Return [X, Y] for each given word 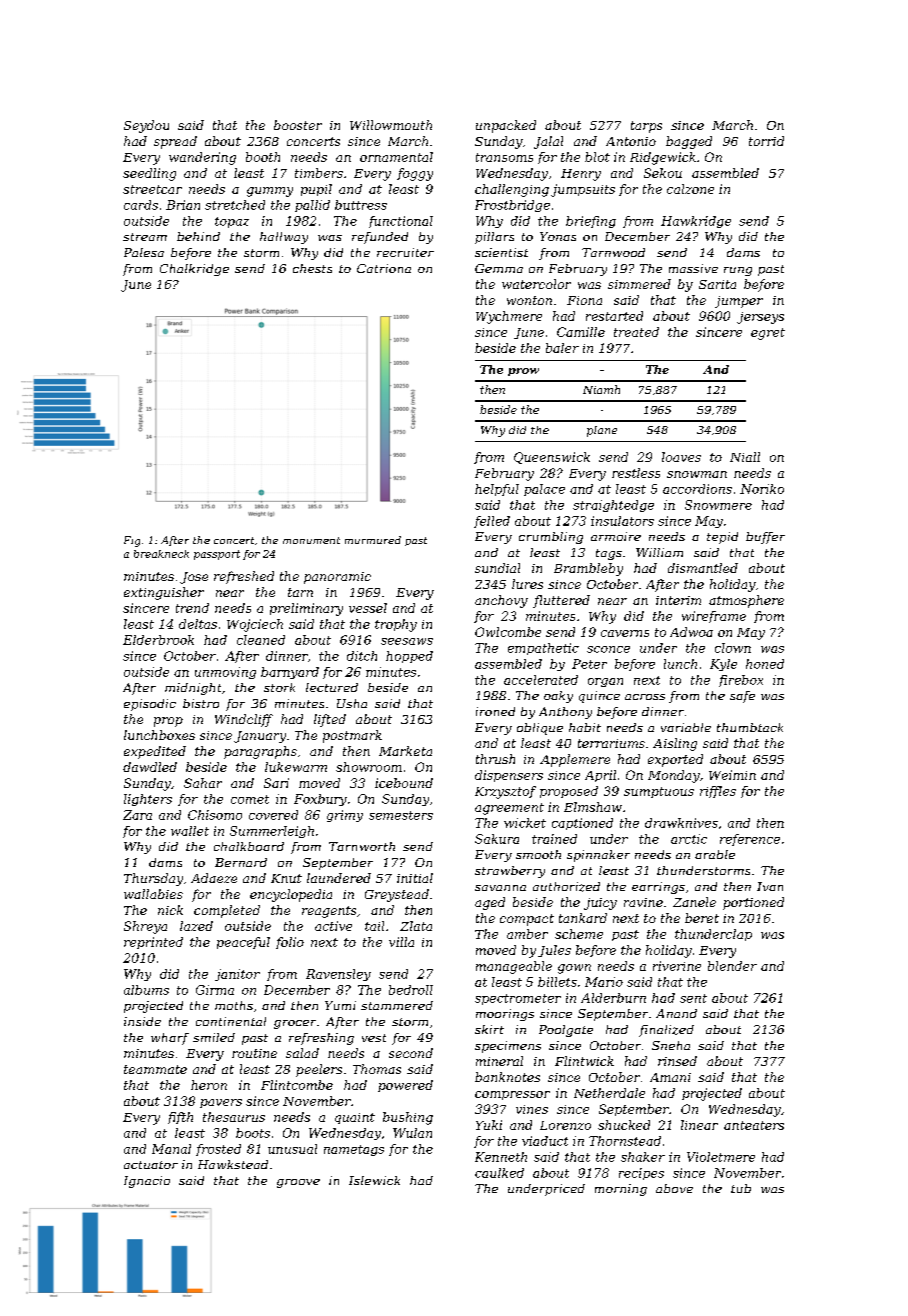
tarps [646, 127]
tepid [722, 538]
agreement [509, 809]
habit [585, 727]
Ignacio [147, 1182]
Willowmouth [391, 125]
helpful [497, 490]
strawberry [510, 872]
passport [217, 555]
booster [298, 125]
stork [279, 687]
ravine [643, 902]
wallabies [153, 894]
